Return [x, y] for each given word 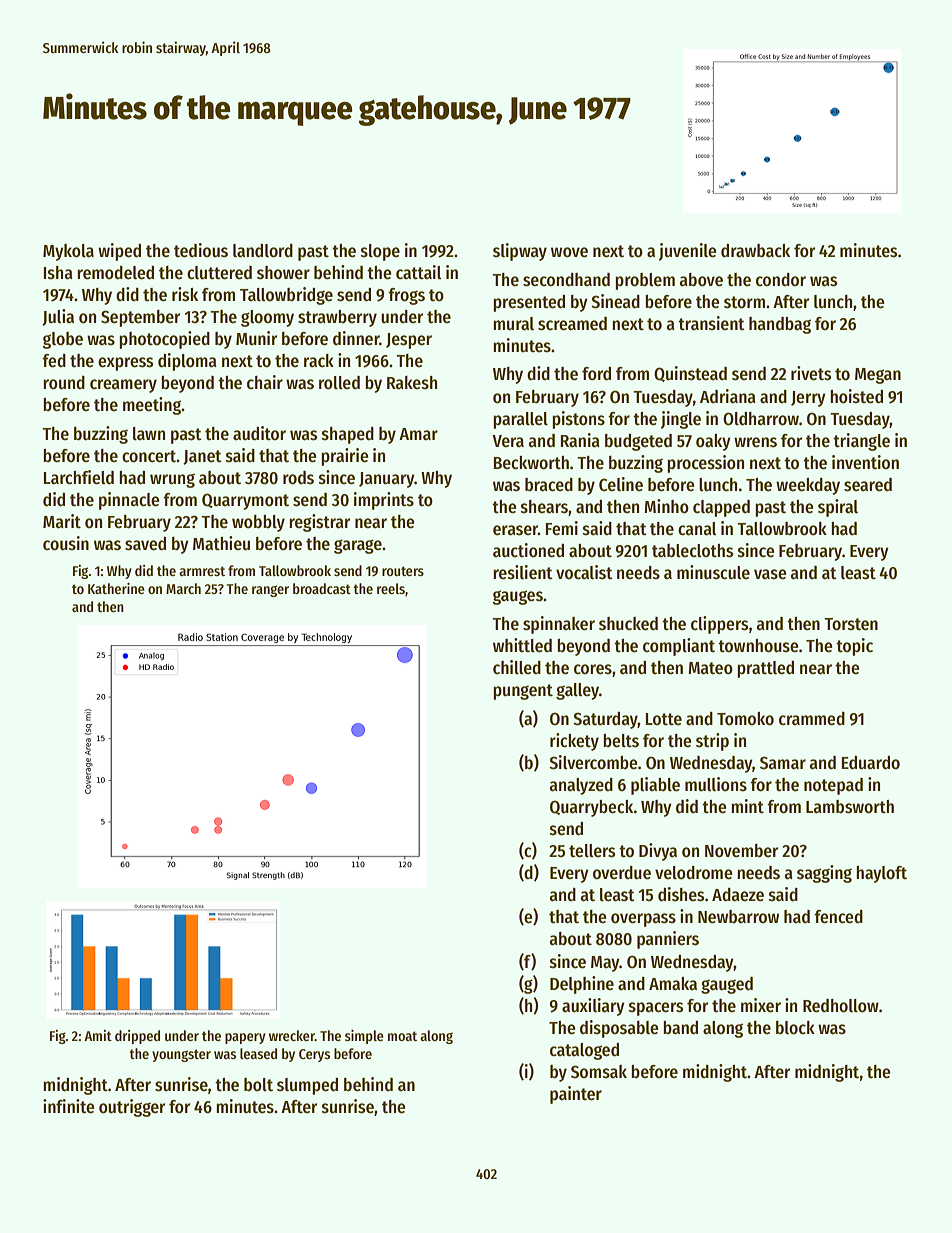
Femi [562, 528]
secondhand [566, 280]
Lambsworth [850, 807]
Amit [98, 1035]
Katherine [116, 588]
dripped [137, 1037]
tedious [201, 250]
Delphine [582, 985]
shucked [628, 624]
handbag [780, 325]
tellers [592, 851]
